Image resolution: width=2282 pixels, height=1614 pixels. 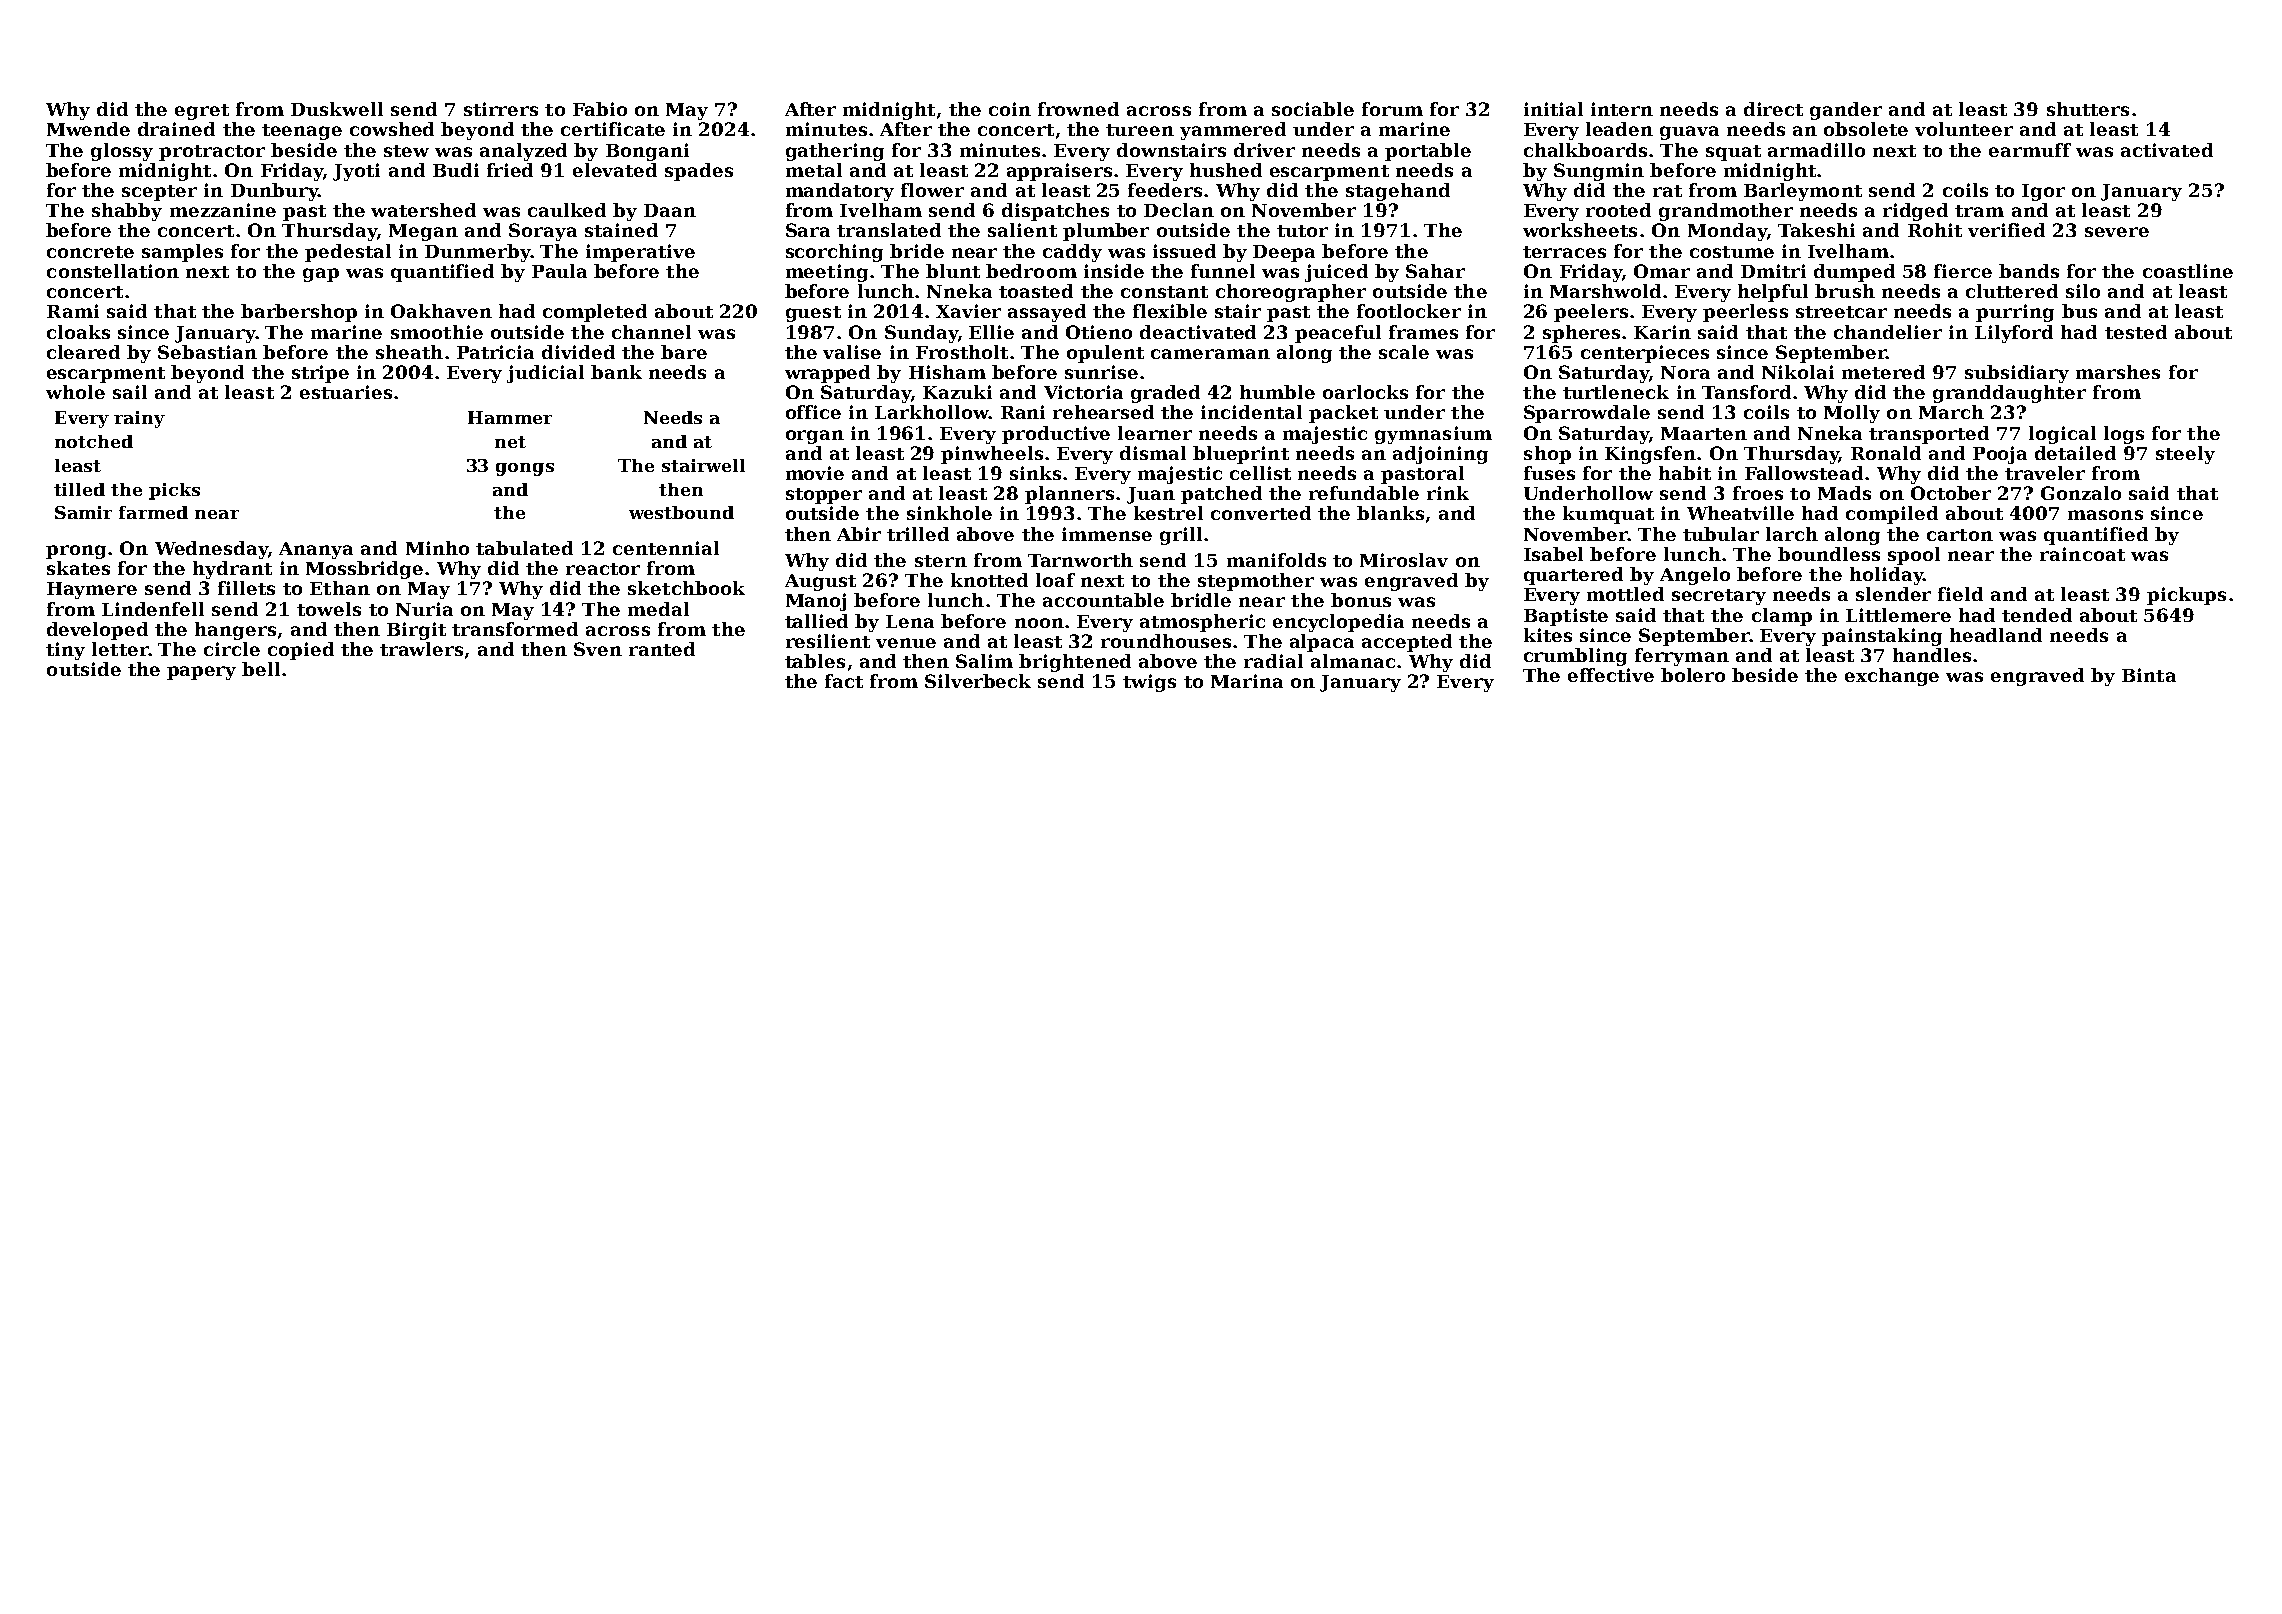 What do you see at coordinates (1935, 230) in the page?
I see `Rohit` at bounding box center [1935, 230].
